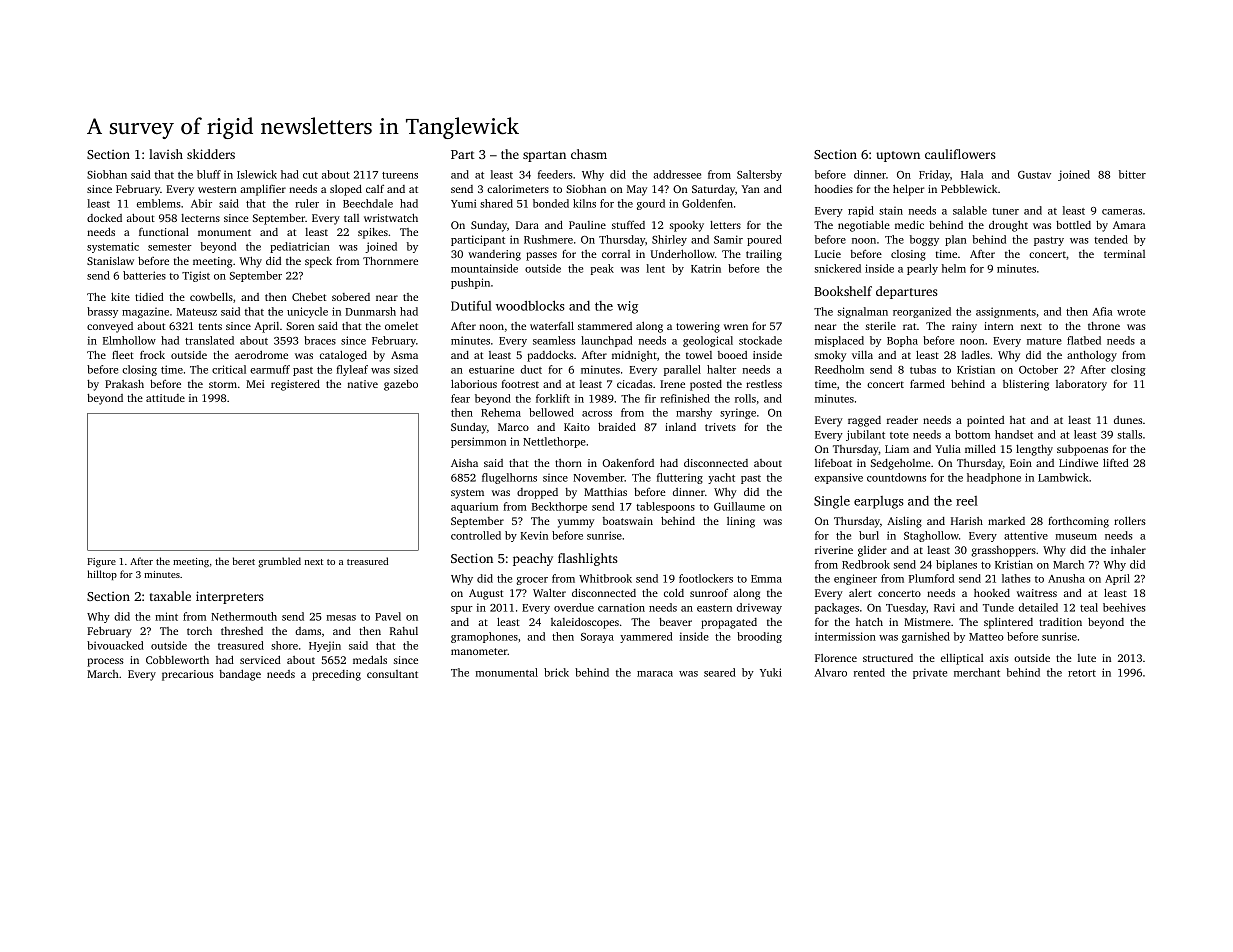 The height and width of the screenshot is (952, 1233). Describe the element at coordinates (462, 610) in the screenshot. I see `spur` at that location.
